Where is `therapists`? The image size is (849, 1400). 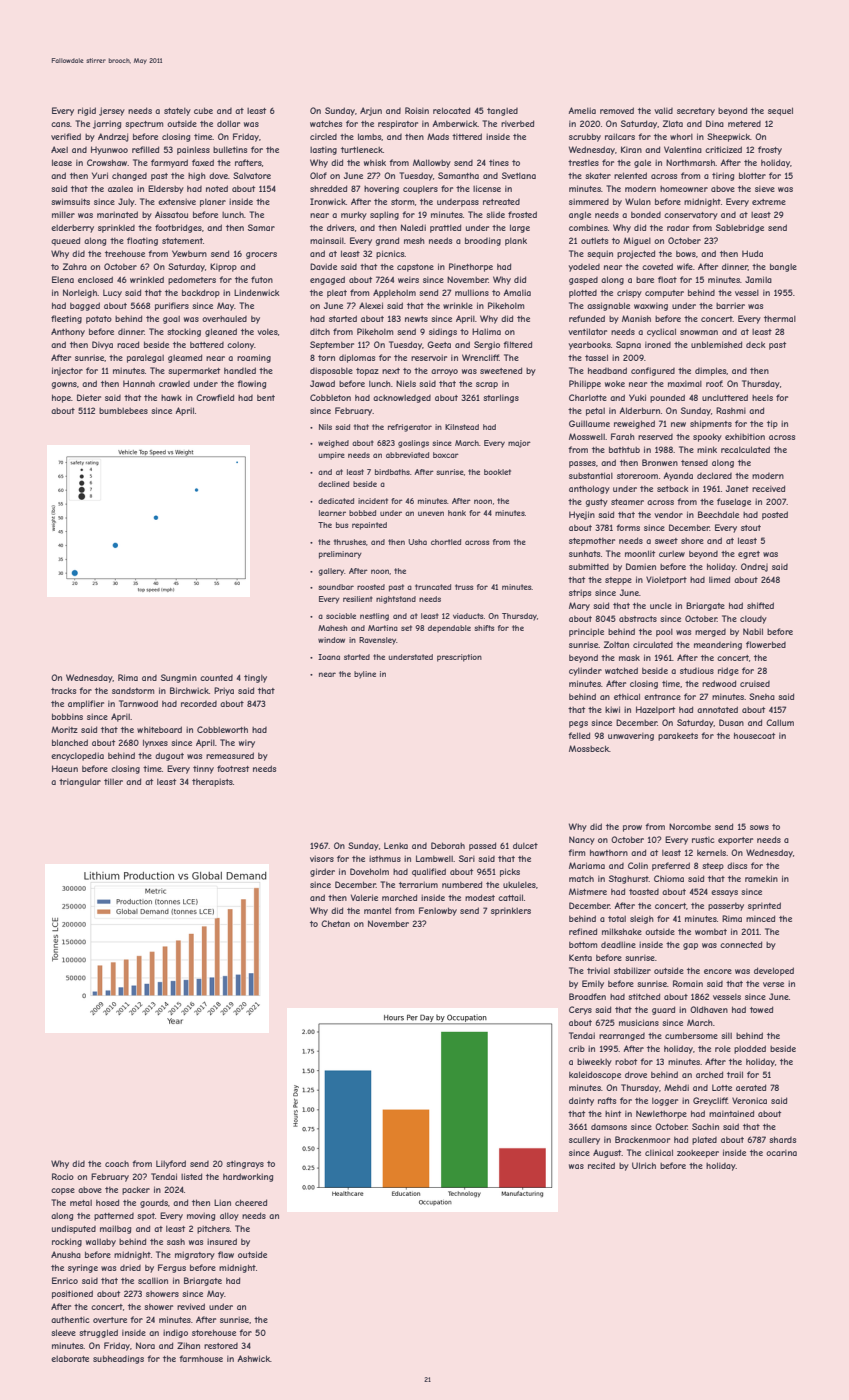
therapists is located at coordinates (212, 782).
